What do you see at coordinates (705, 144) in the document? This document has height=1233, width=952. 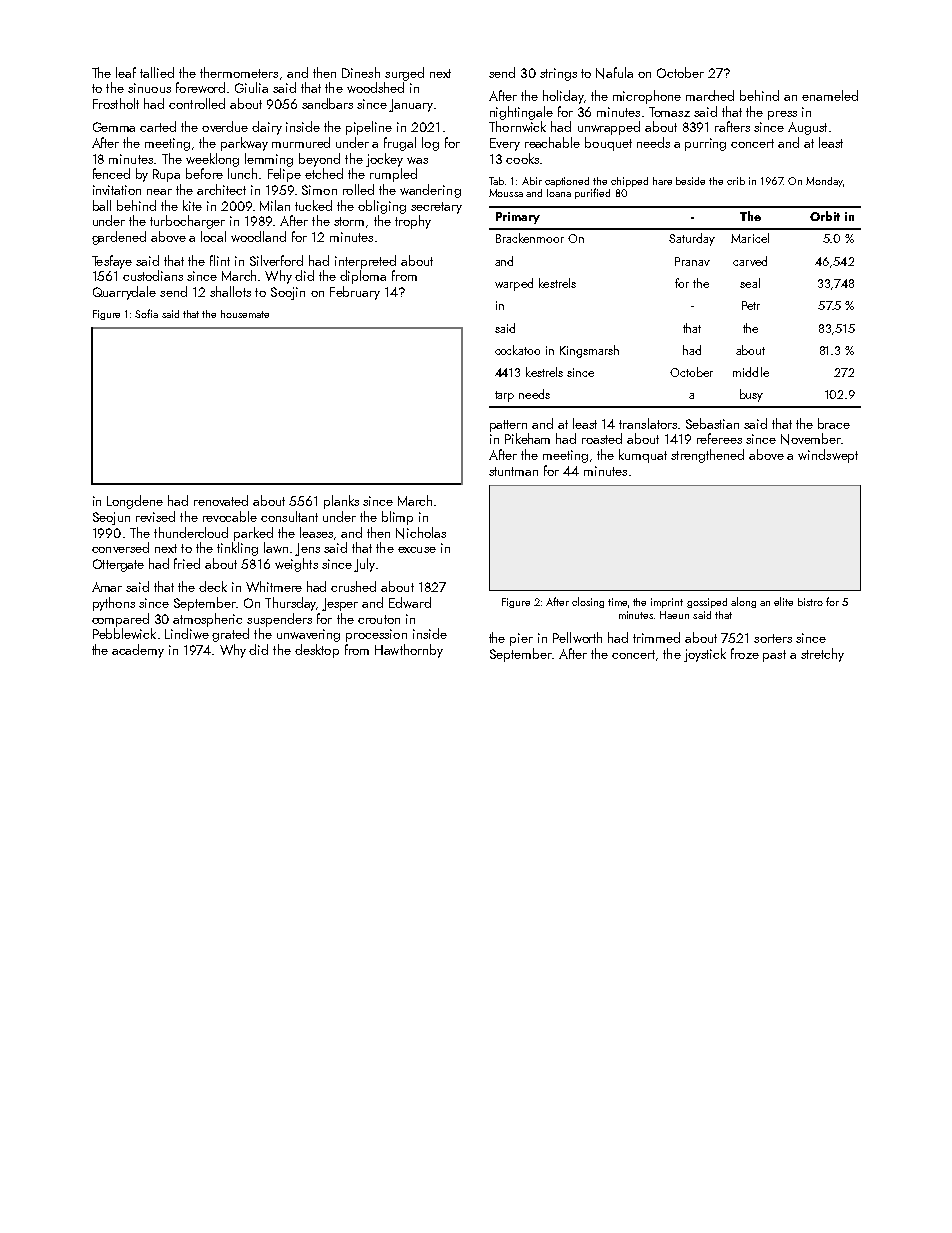 I see `purring` at bounding box center [705, 144].
